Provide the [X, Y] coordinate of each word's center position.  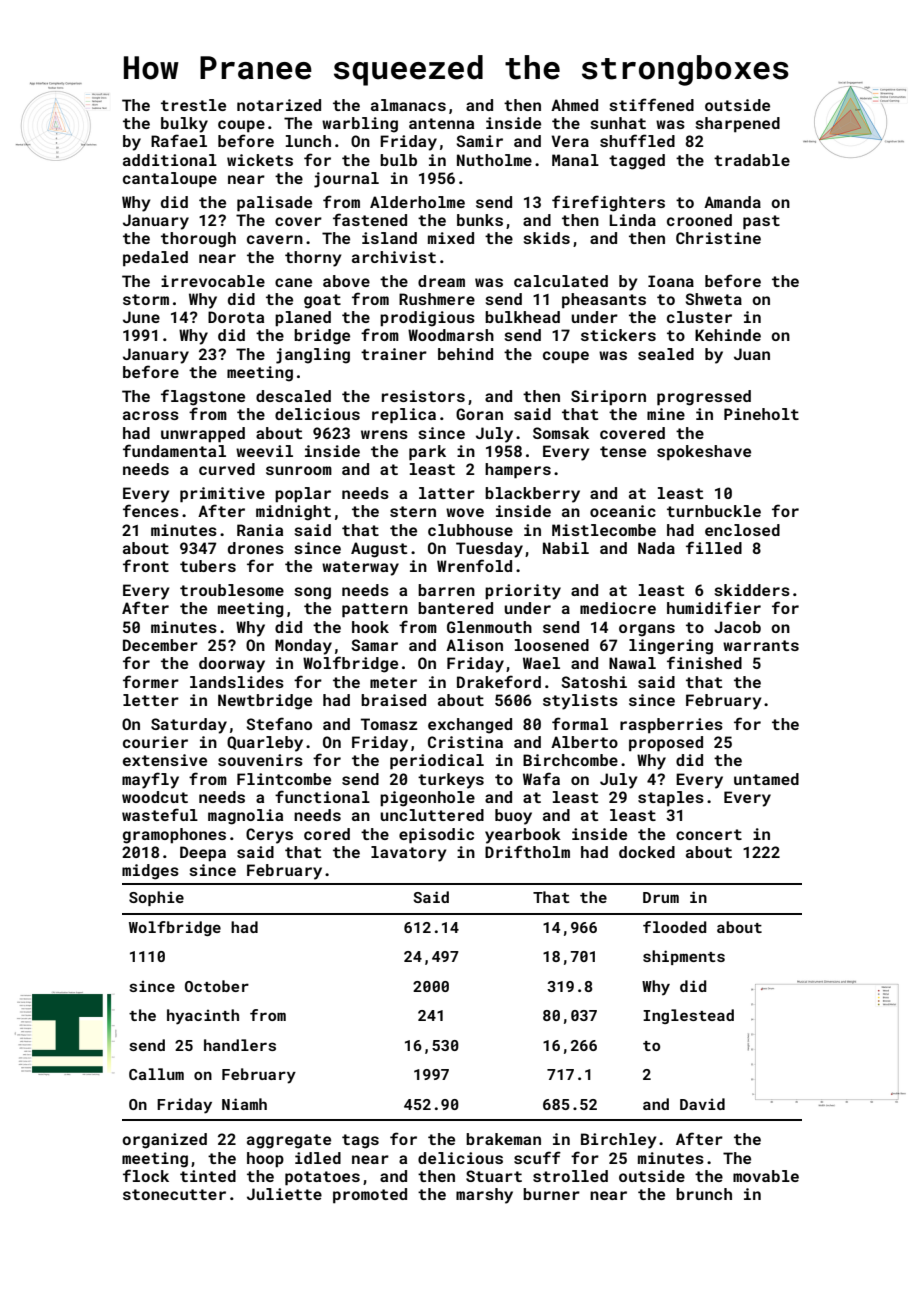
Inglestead [688, 1016]
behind [465, 354]
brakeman [503, 1139]
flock [146, 1175]
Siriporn [608, 397]
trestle [193, 105]
